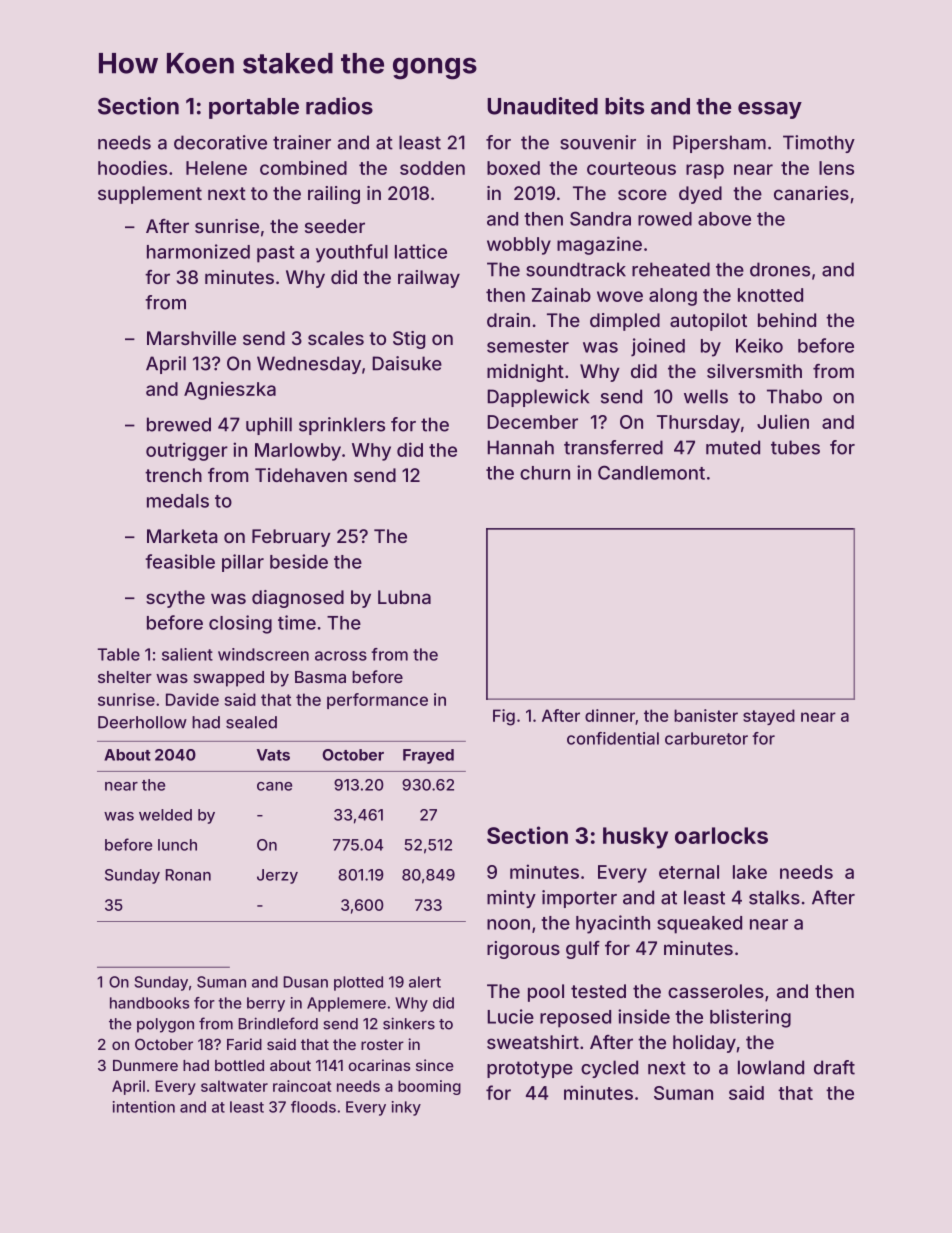 Image resolution: width=952 pixels, height=1233 pixels. Describe the element at coordinates (770, 110) in the document. I see `essay` at that location.
